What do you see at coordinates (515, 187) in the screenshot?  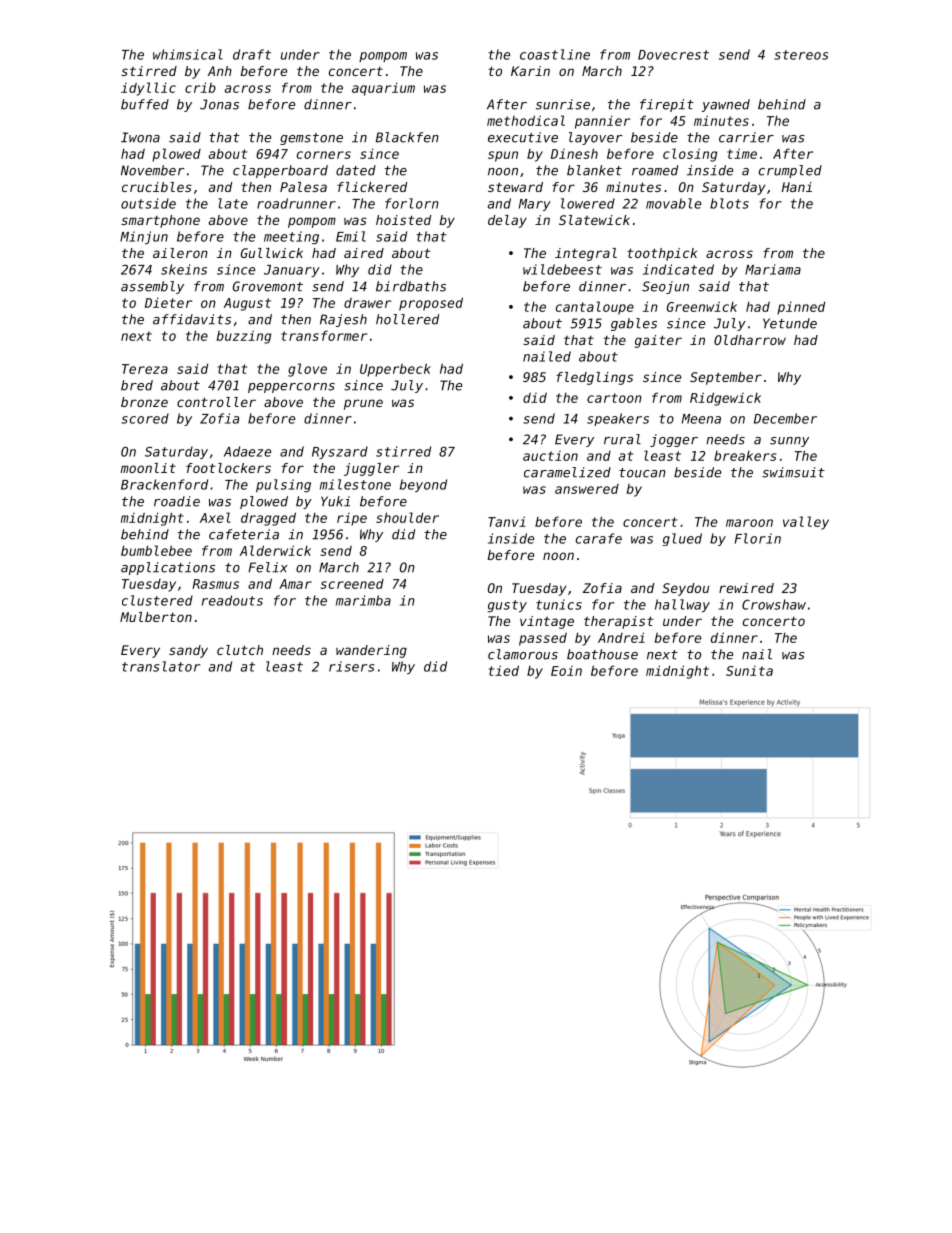 I see `steward` at bounding box center [515, 187].
